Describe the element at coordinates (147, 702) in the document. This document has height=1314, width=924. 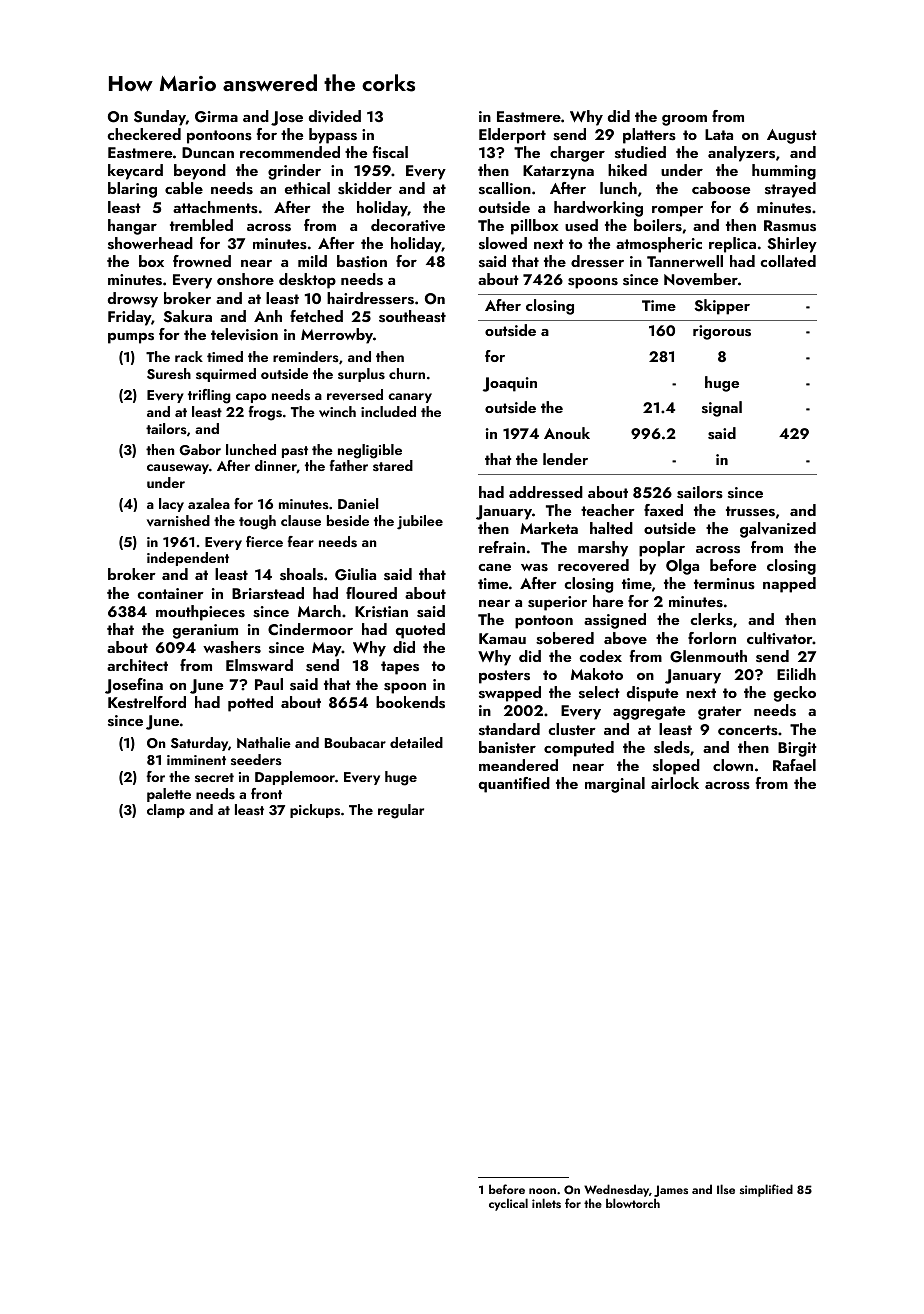
I see `Kestrelford` at that location.
